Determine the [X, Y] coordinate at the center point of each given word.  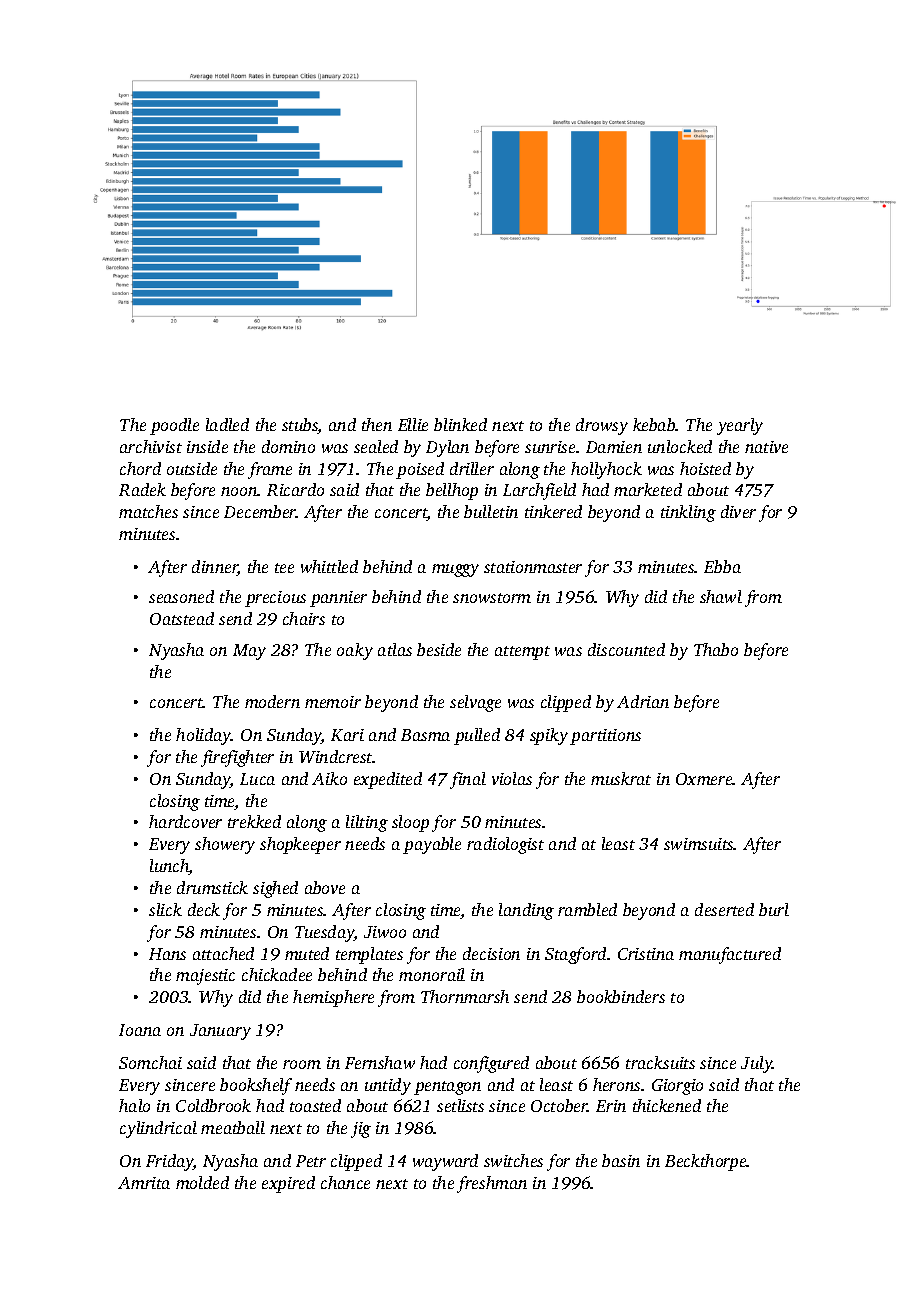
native [766, 447]
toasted [315, 1105]
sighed [275, 889]
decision [491, 953]
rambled [587, 909]
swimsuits [699, 844]
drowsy [602, 426]
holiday [203, 736]
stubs [300, 426]
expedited [388, 780]
